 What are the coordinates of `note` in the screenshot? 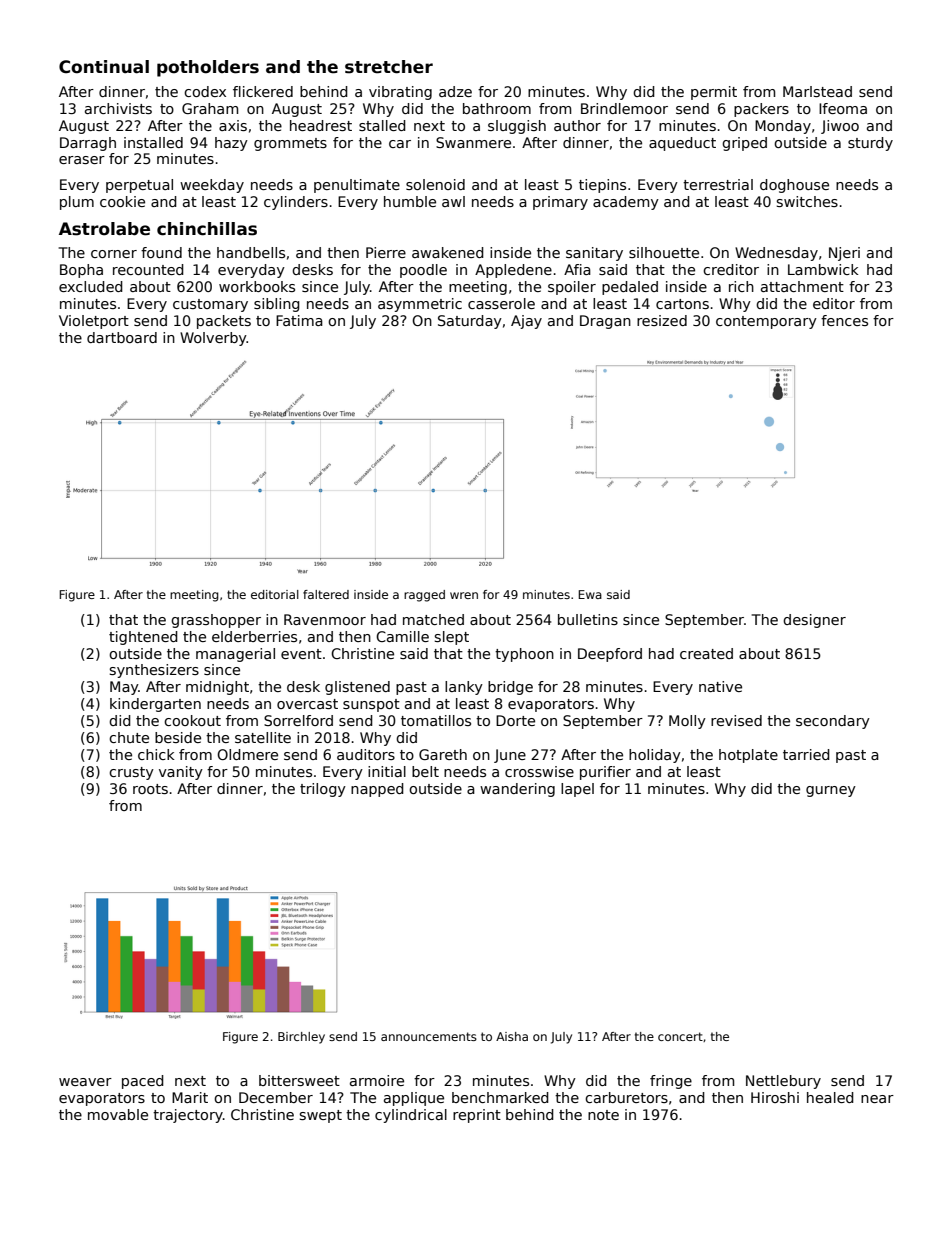 It's located at (603, 1115).
